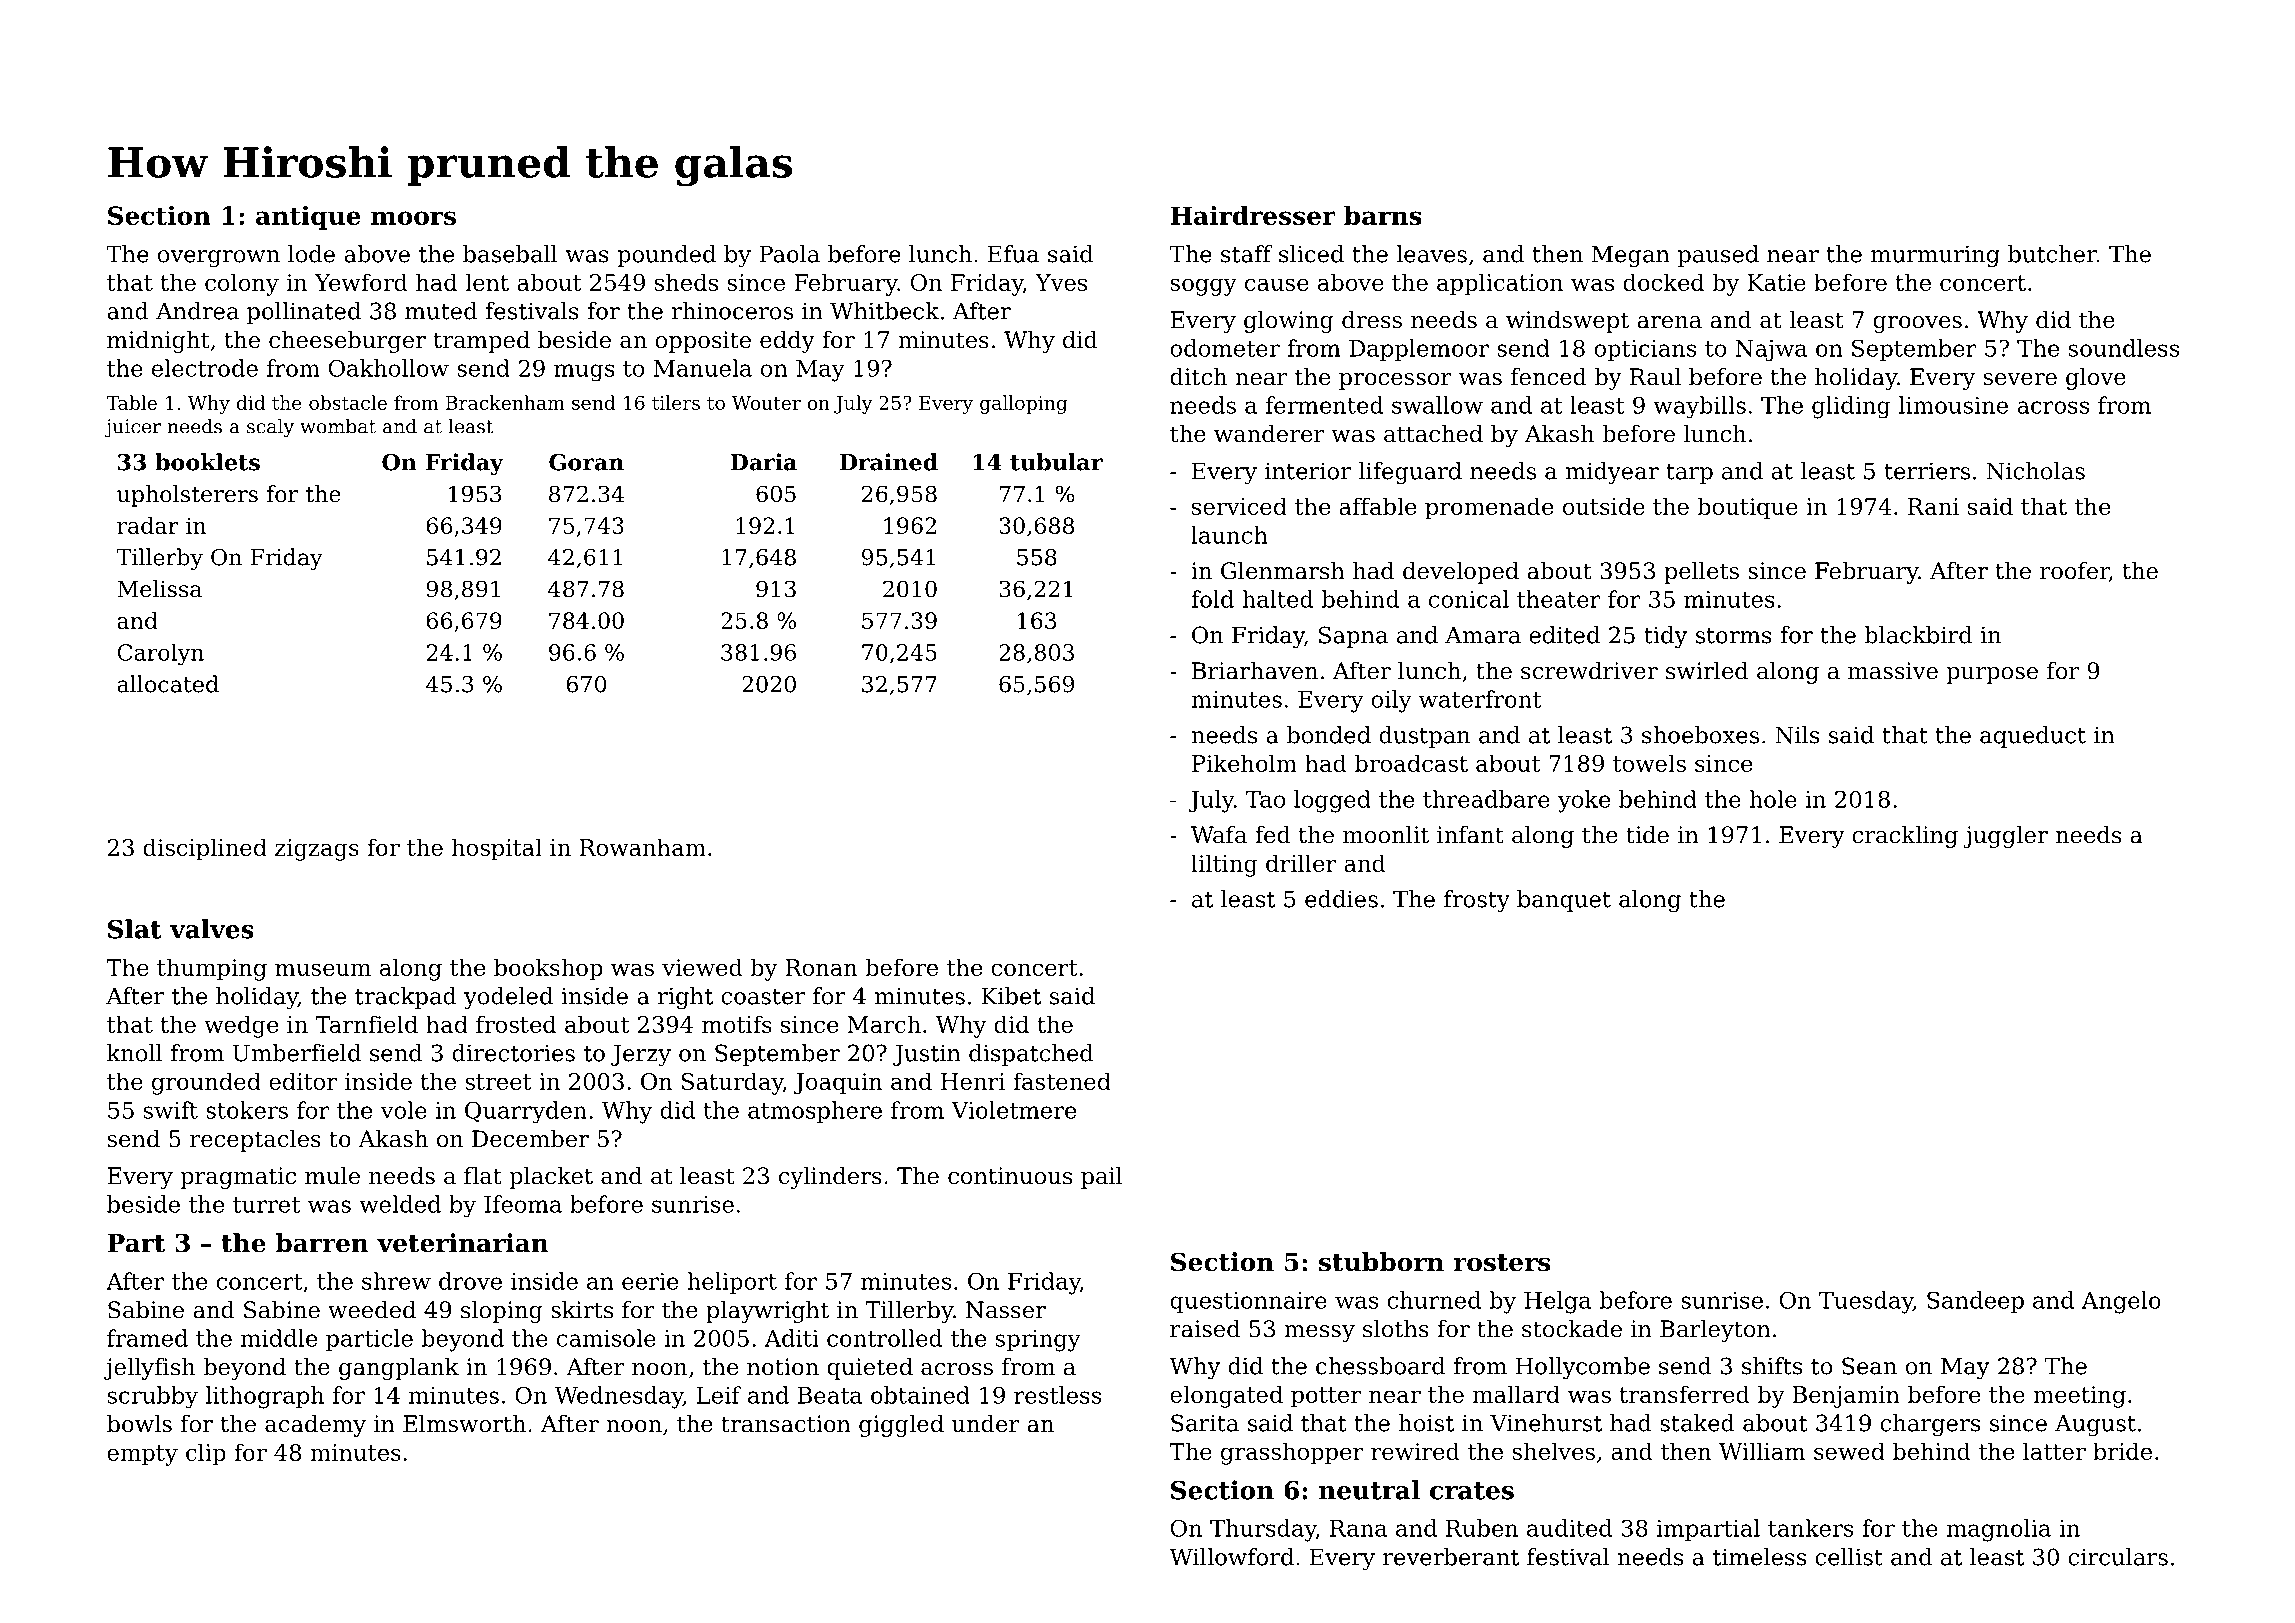 The image size is (2295, 1623). I want to click on Katie, so click(1777, 282).
